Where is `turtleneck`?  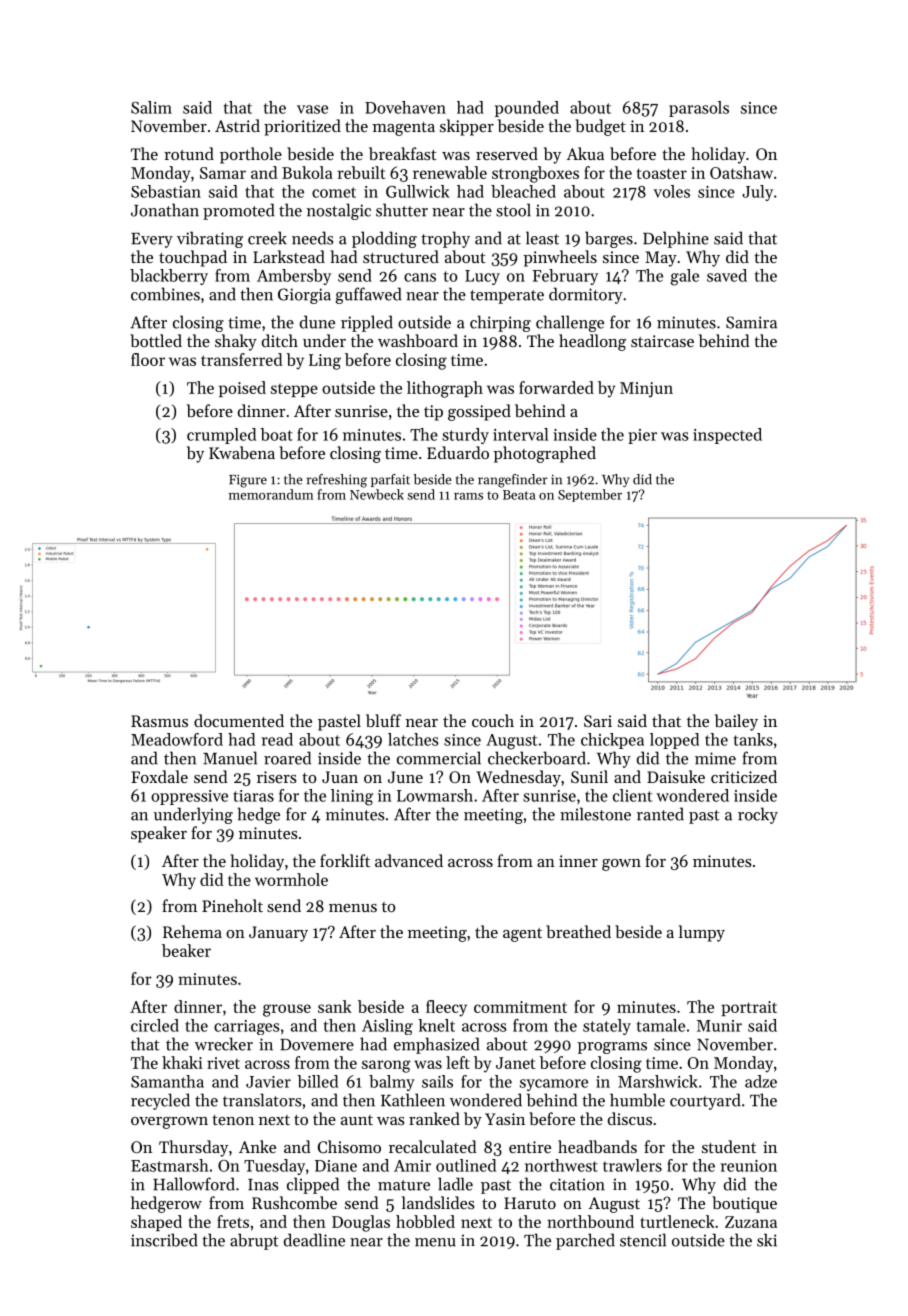
turtleneck is located at coordinates (677, 1221).
